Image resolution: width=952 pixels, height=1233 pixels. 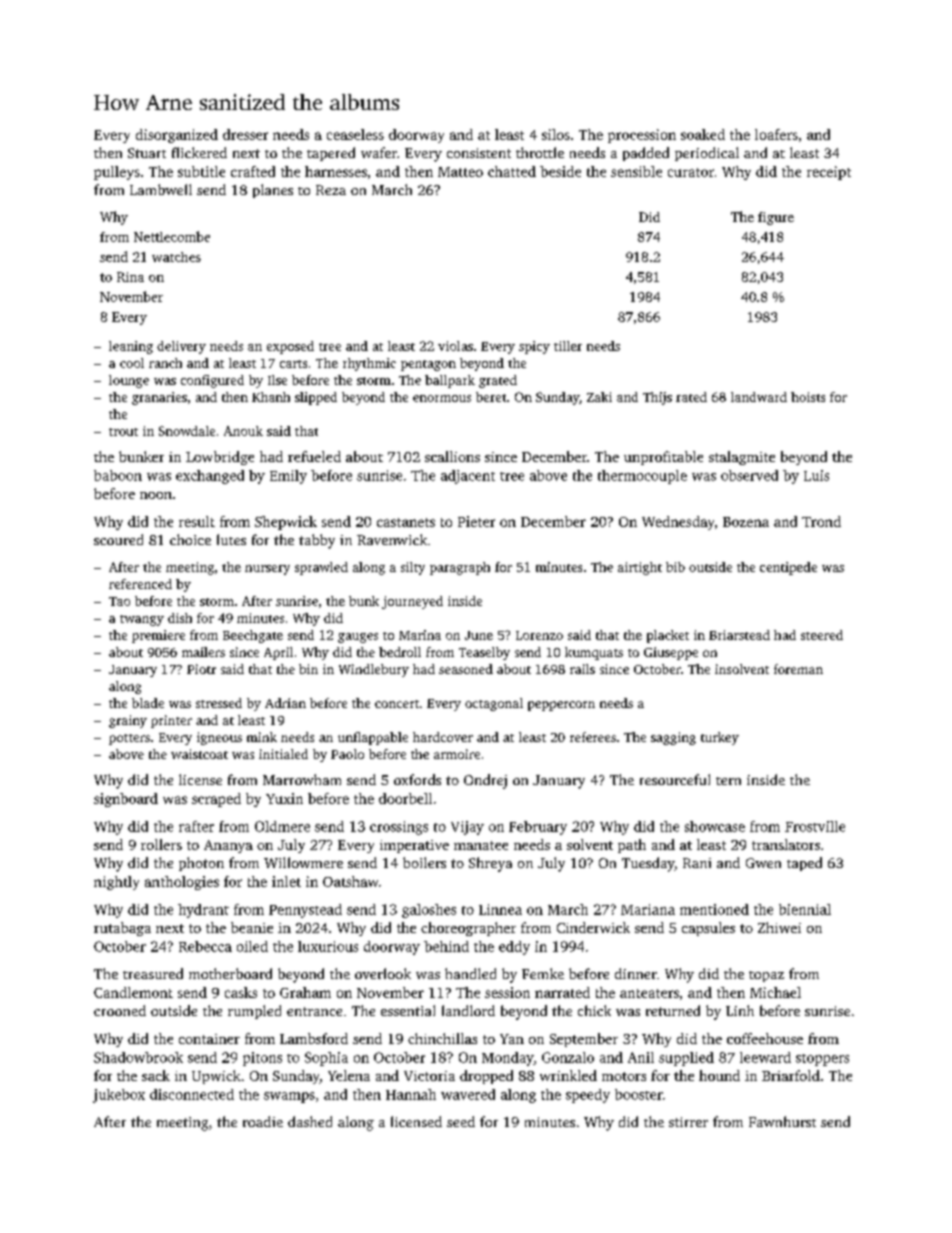 What do you see at coordinates (263, 1121) in the screenshot?
I see `roadie` at bounding box center [263, 1121].
